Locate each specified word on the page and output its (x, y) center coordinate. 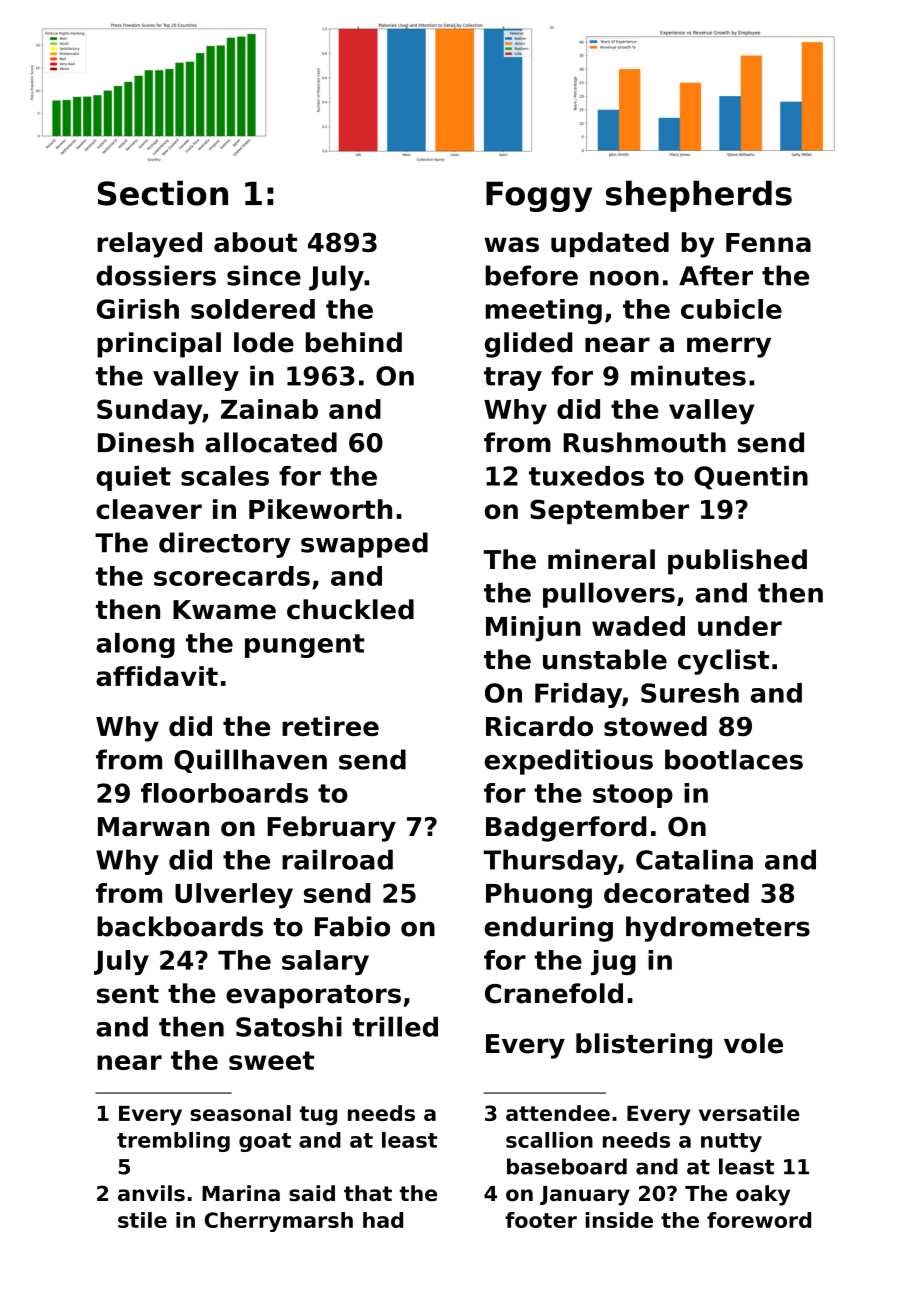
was (511, 244)
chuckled (350, 609)
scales (225, 476)
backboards (180, 926)
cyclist (723, 662)
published (737, 562)
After (716, 275)
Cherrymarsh (279, 1222)
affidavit (157, 676)
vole (753, 1043)
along (135, 645)
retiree (330, 726)
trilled (395, 1026)
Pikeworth (320, 509)
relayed (149, 245)
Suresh (690, 693)
